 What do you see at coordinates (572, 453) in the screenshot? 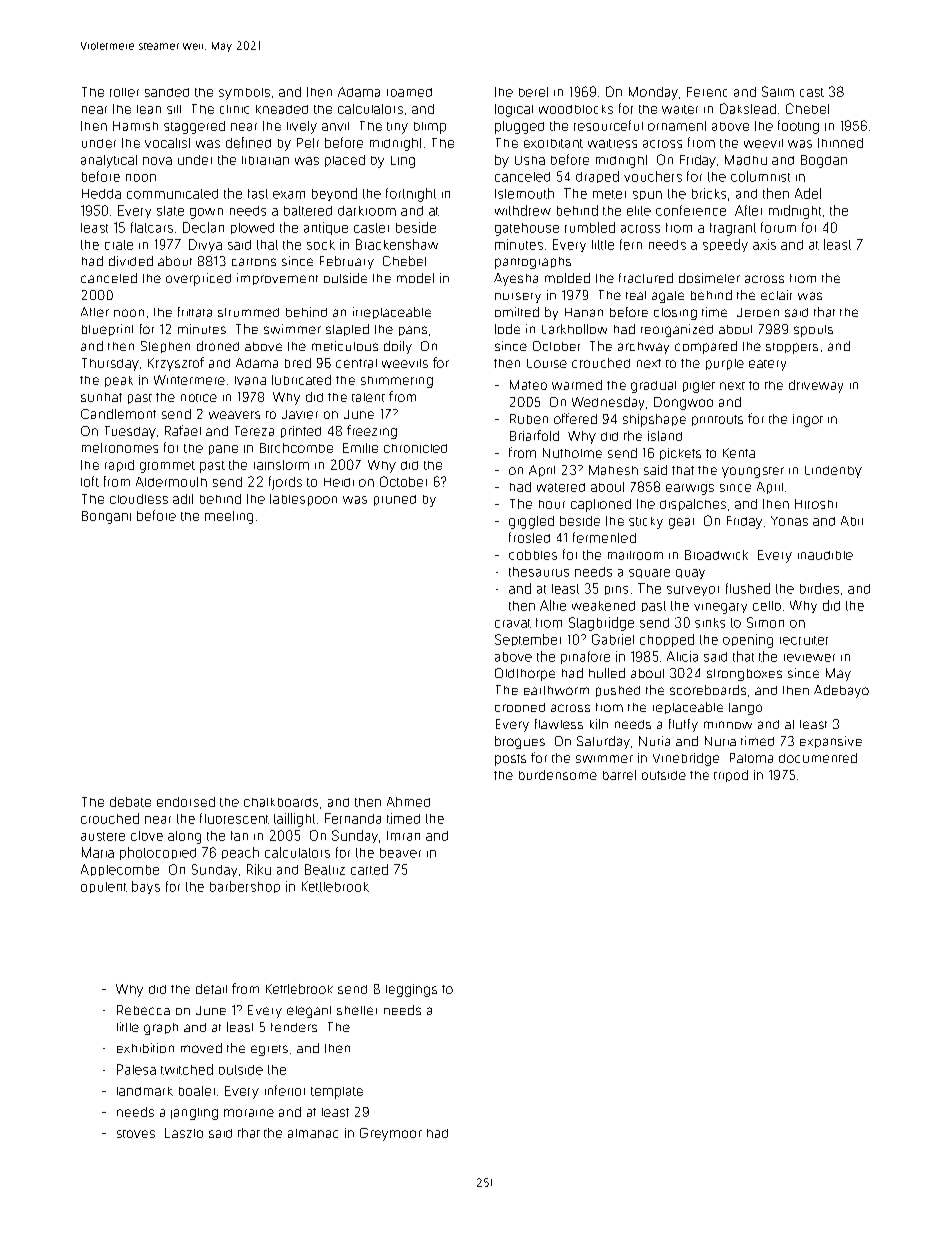
I see `Nutholme` at bounding box center [572, 453].
